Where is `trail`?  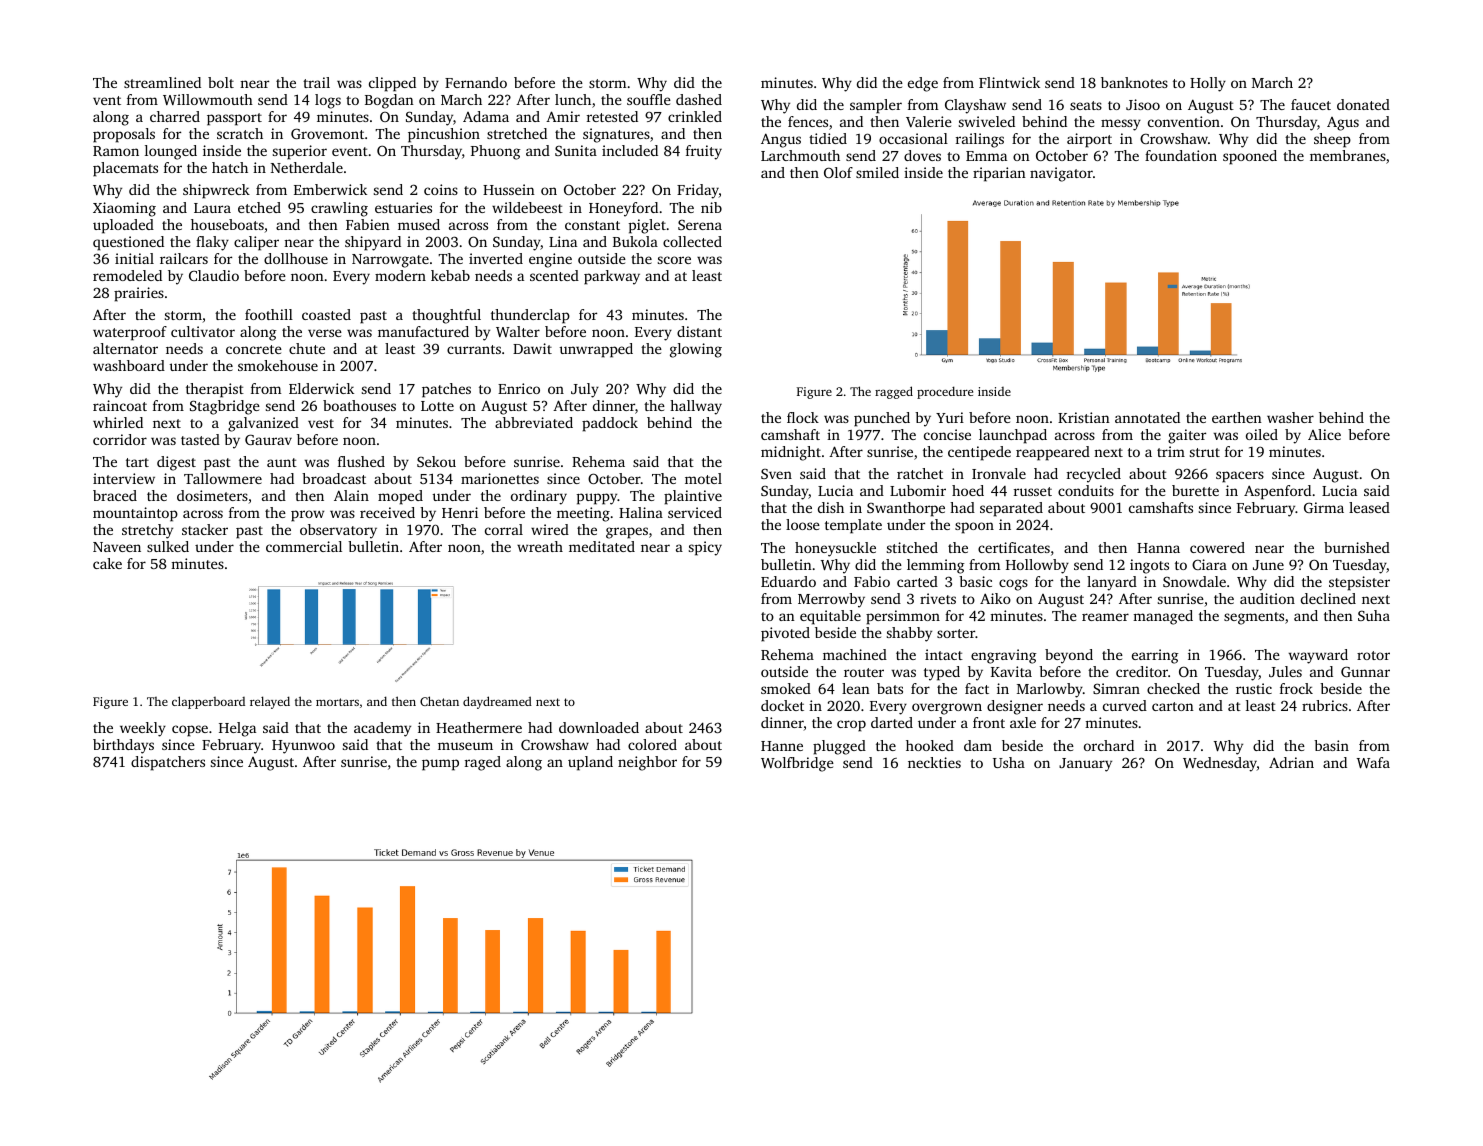 trail is located at coordinates (316, 82).
